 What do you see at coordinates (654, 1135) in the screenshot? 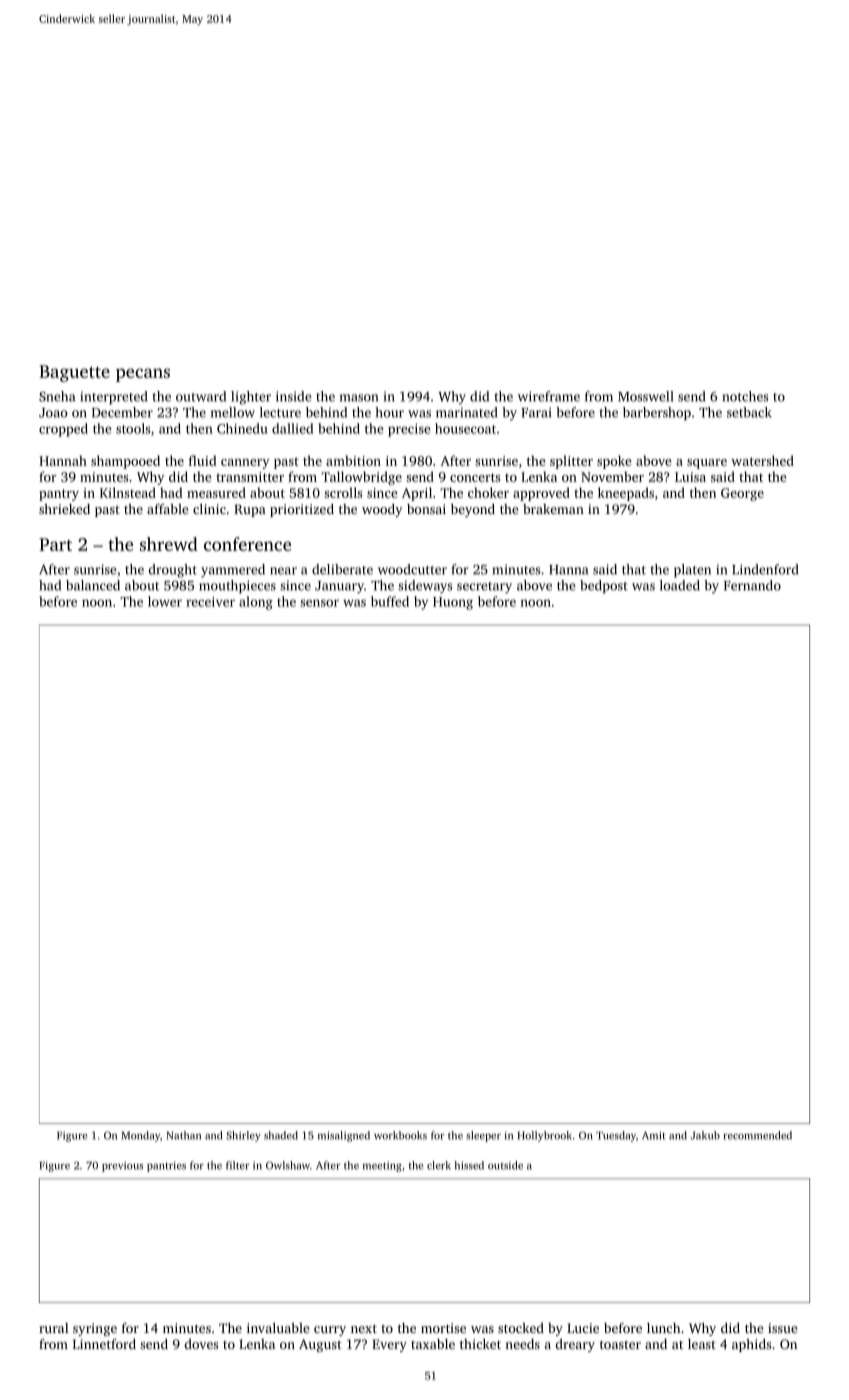
I see `Amit` at bounding box center [654, 1135].
